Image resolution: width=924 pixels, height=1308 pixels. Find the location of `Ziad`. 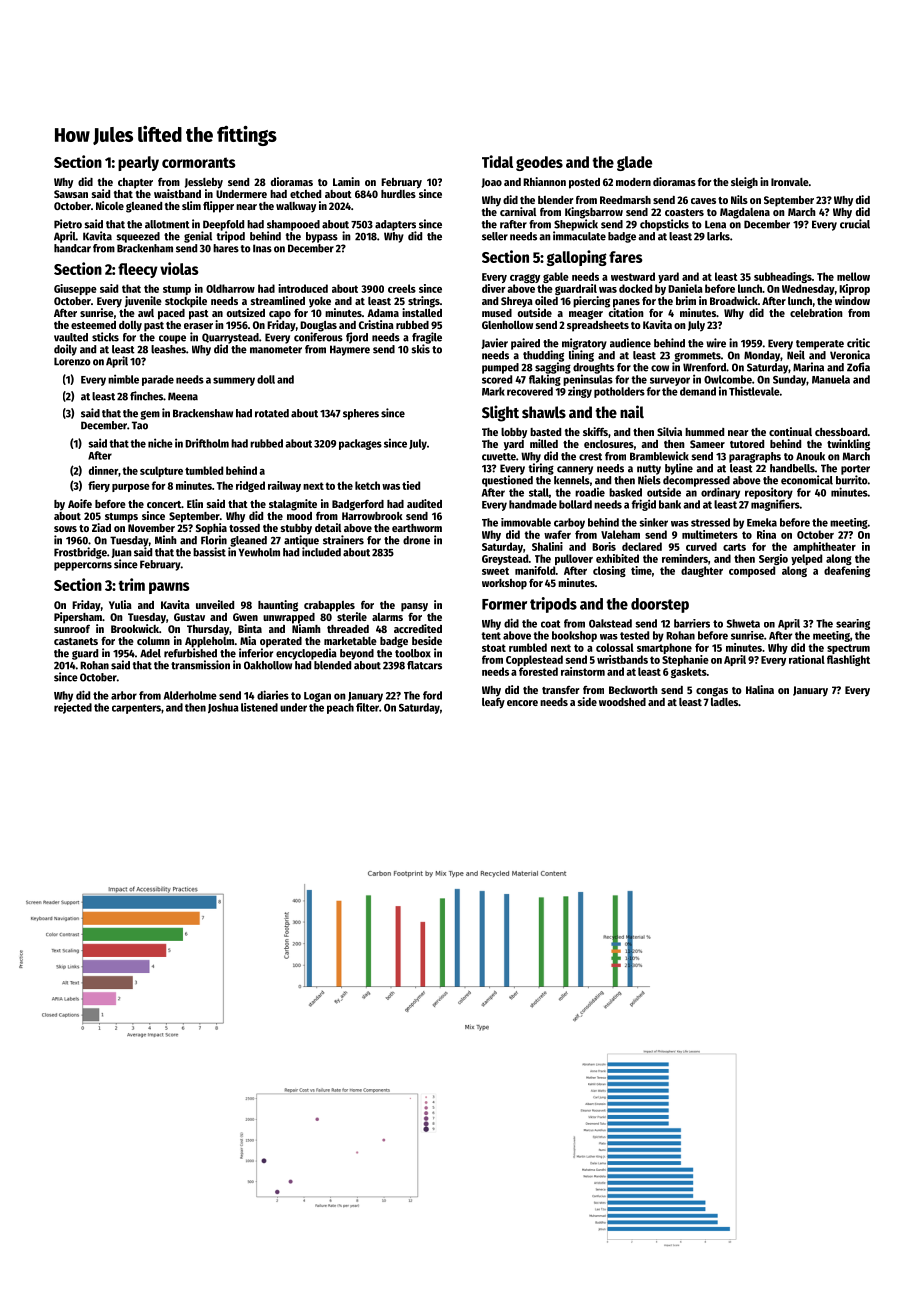

Ziad is located at coordinates (101, 527).
